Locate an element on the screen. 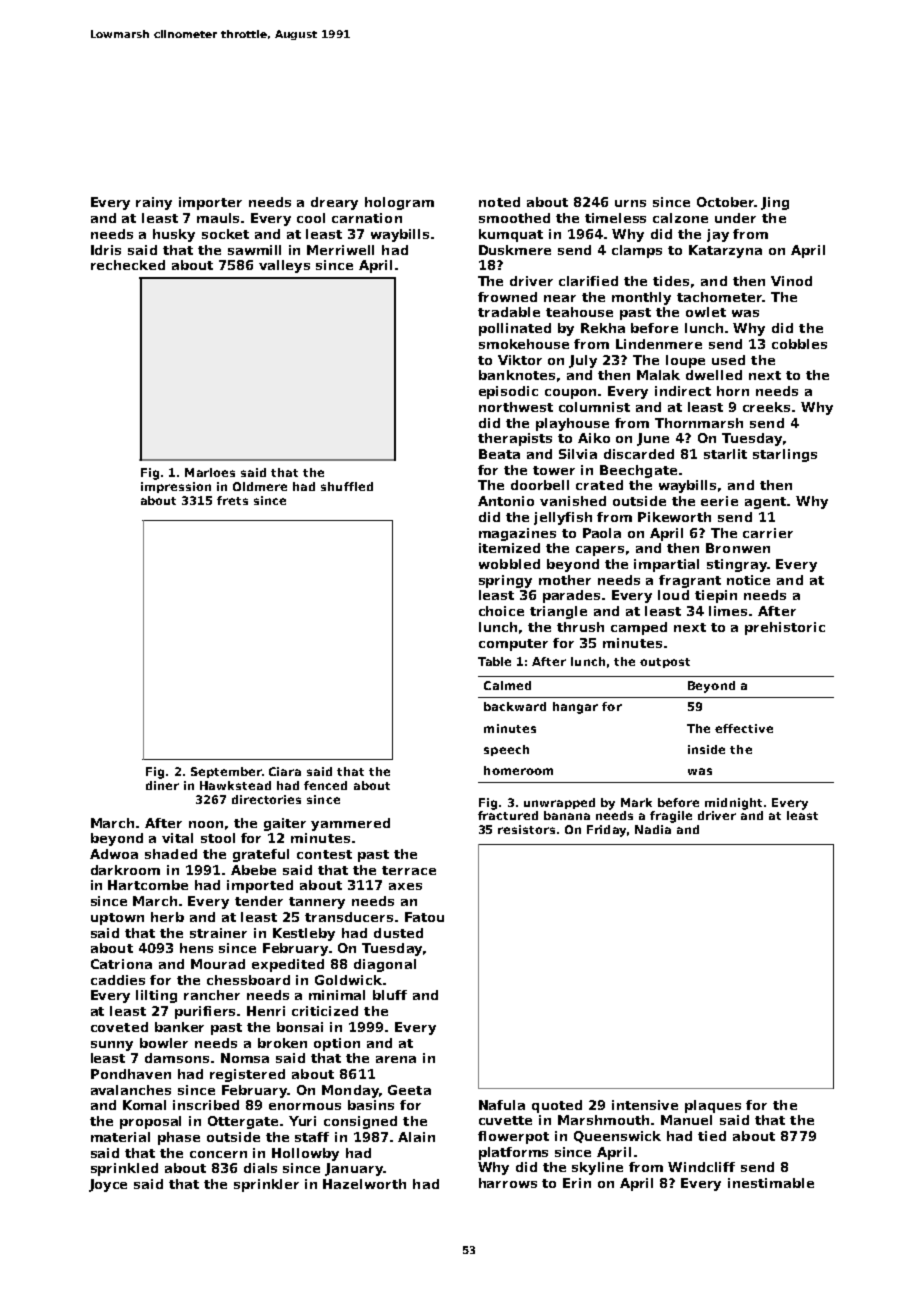 This screenshot has width=924, height=1308. October is located at coordinates (726, 202).
